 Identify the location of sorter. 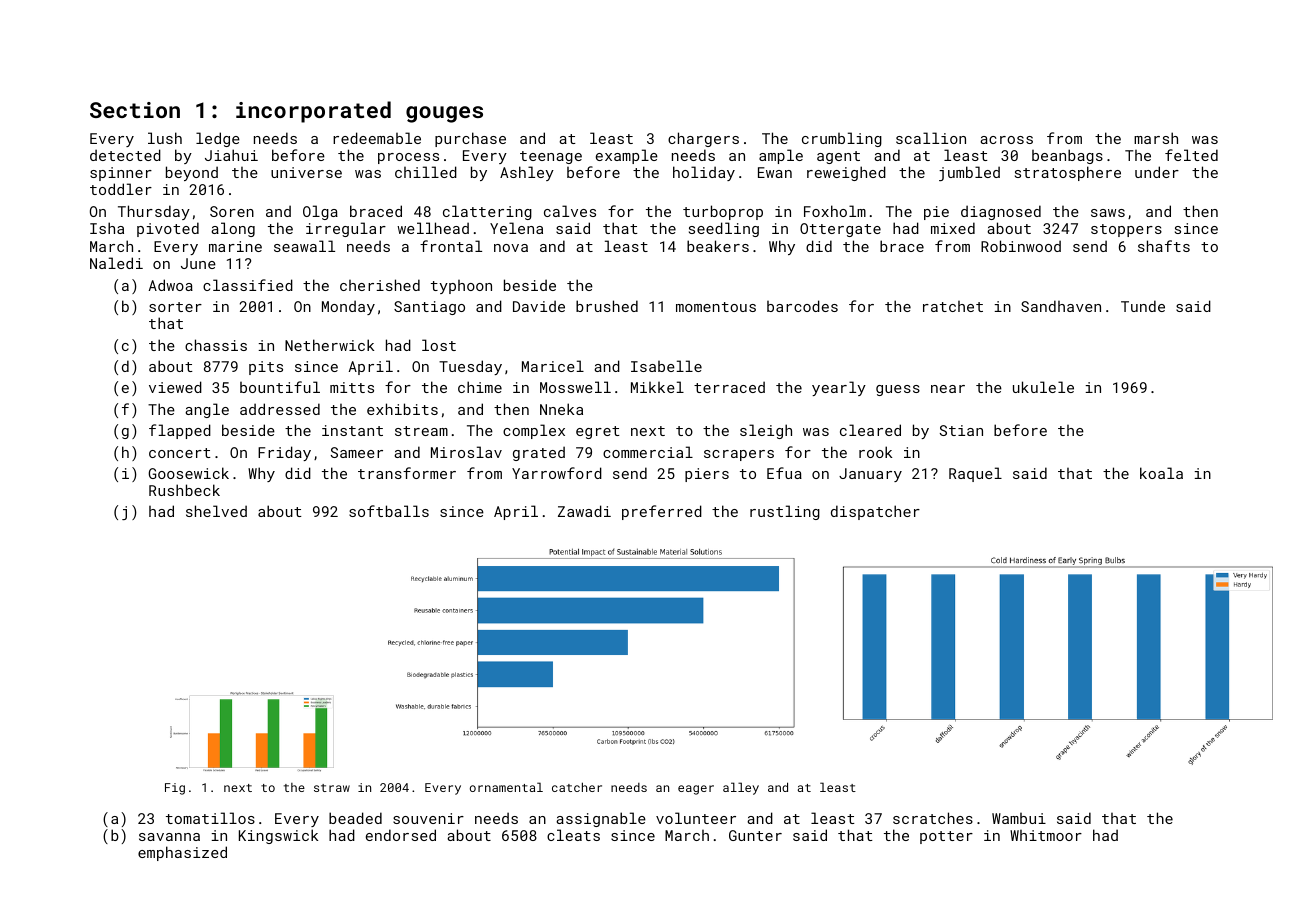
(175, 307).
